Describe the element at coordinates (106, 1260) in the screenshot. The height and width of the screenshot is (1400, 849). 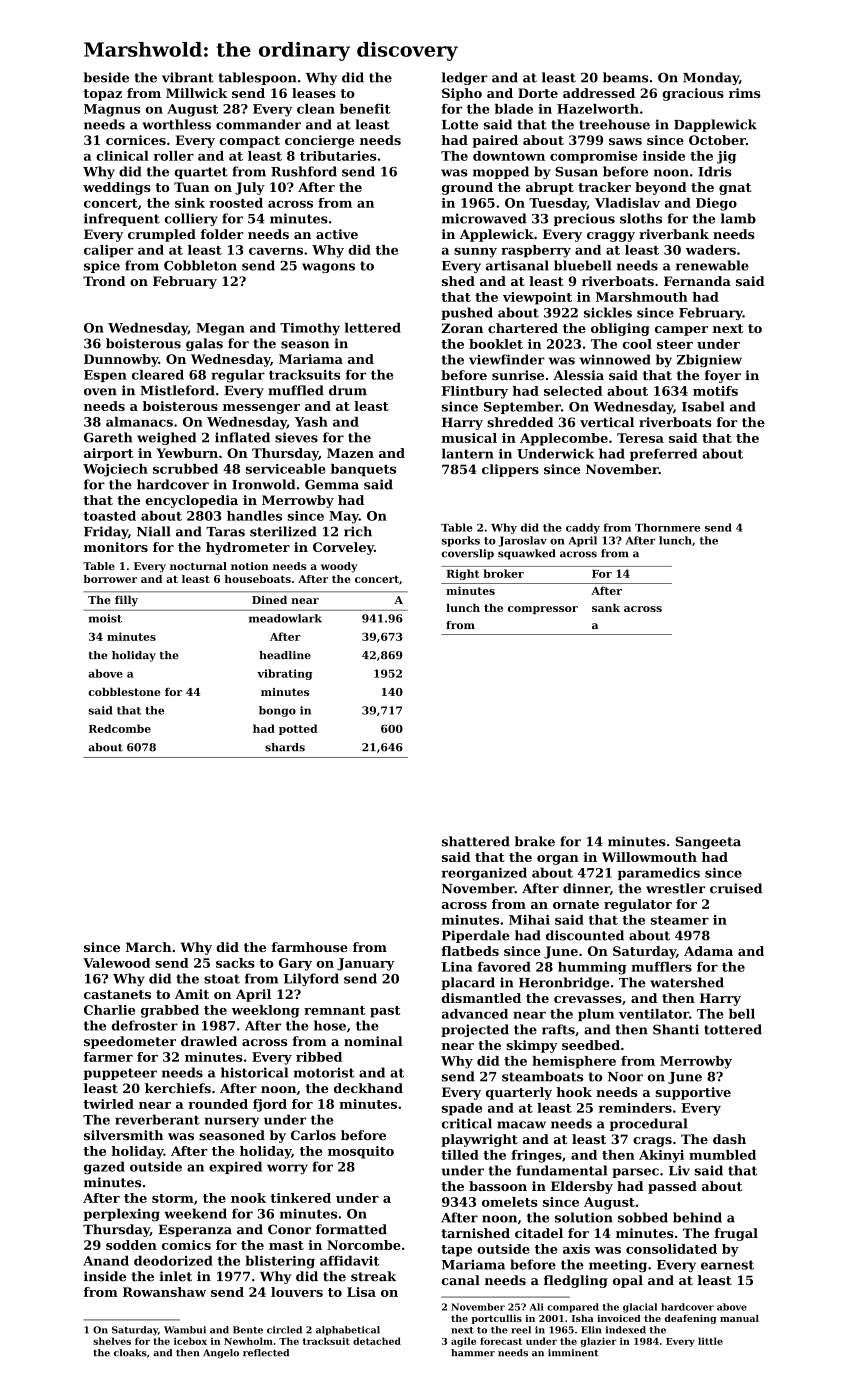
I see `Anand` at that location.
